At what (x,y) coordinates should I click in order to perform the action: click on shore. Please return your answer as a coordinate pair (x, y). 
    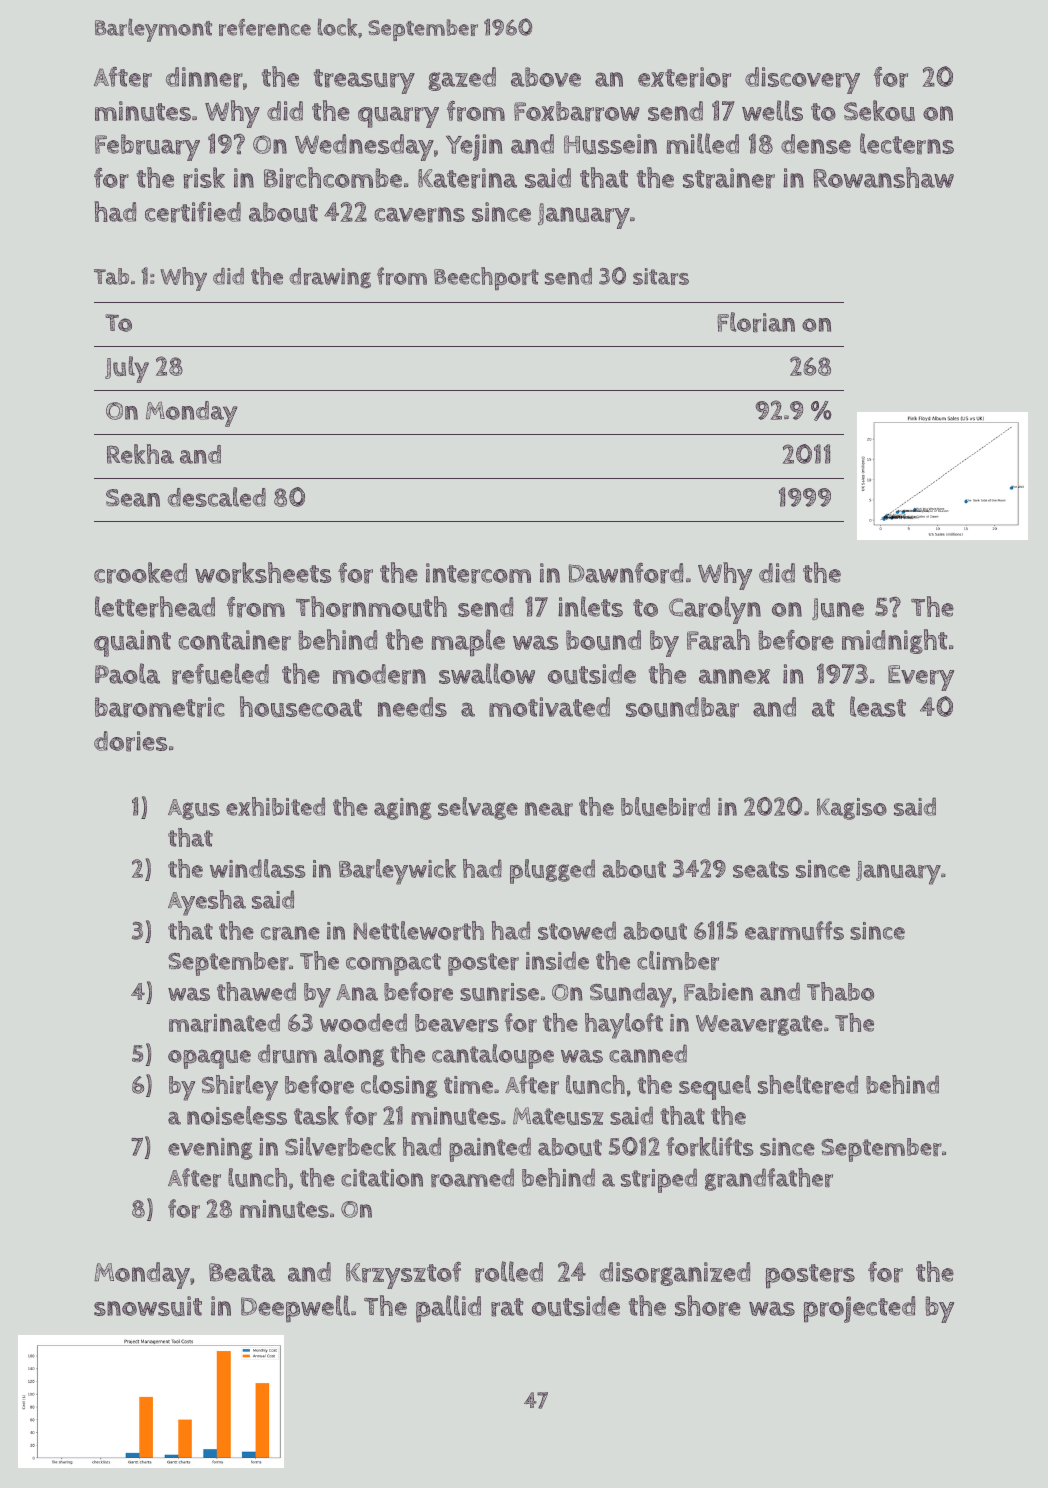
    Looking at the image, I should click on (708, 1306).
